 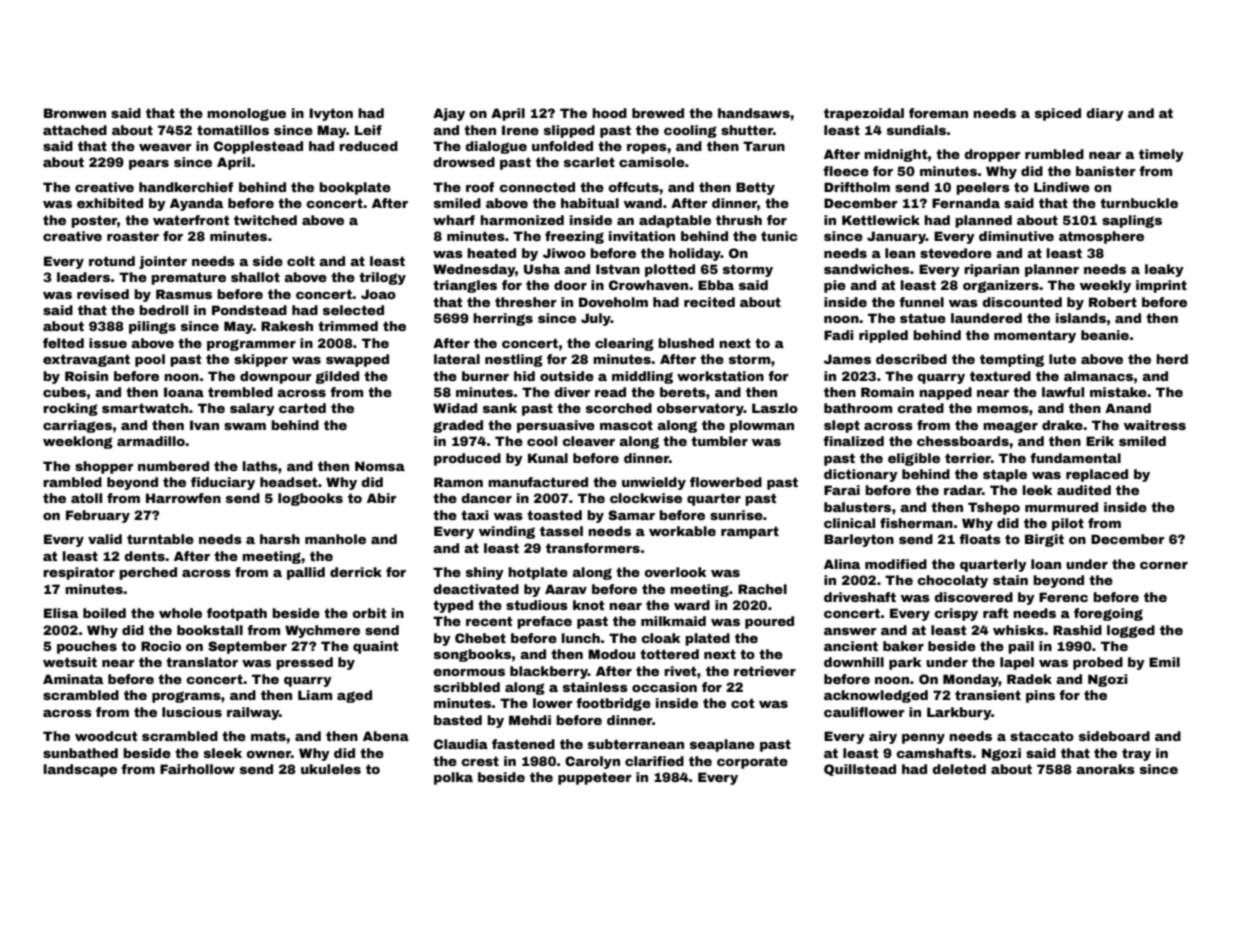 What do you see at coordinates (652, 162) in the screenshot?
I see `camisole` at bounding box center [652, 162].
